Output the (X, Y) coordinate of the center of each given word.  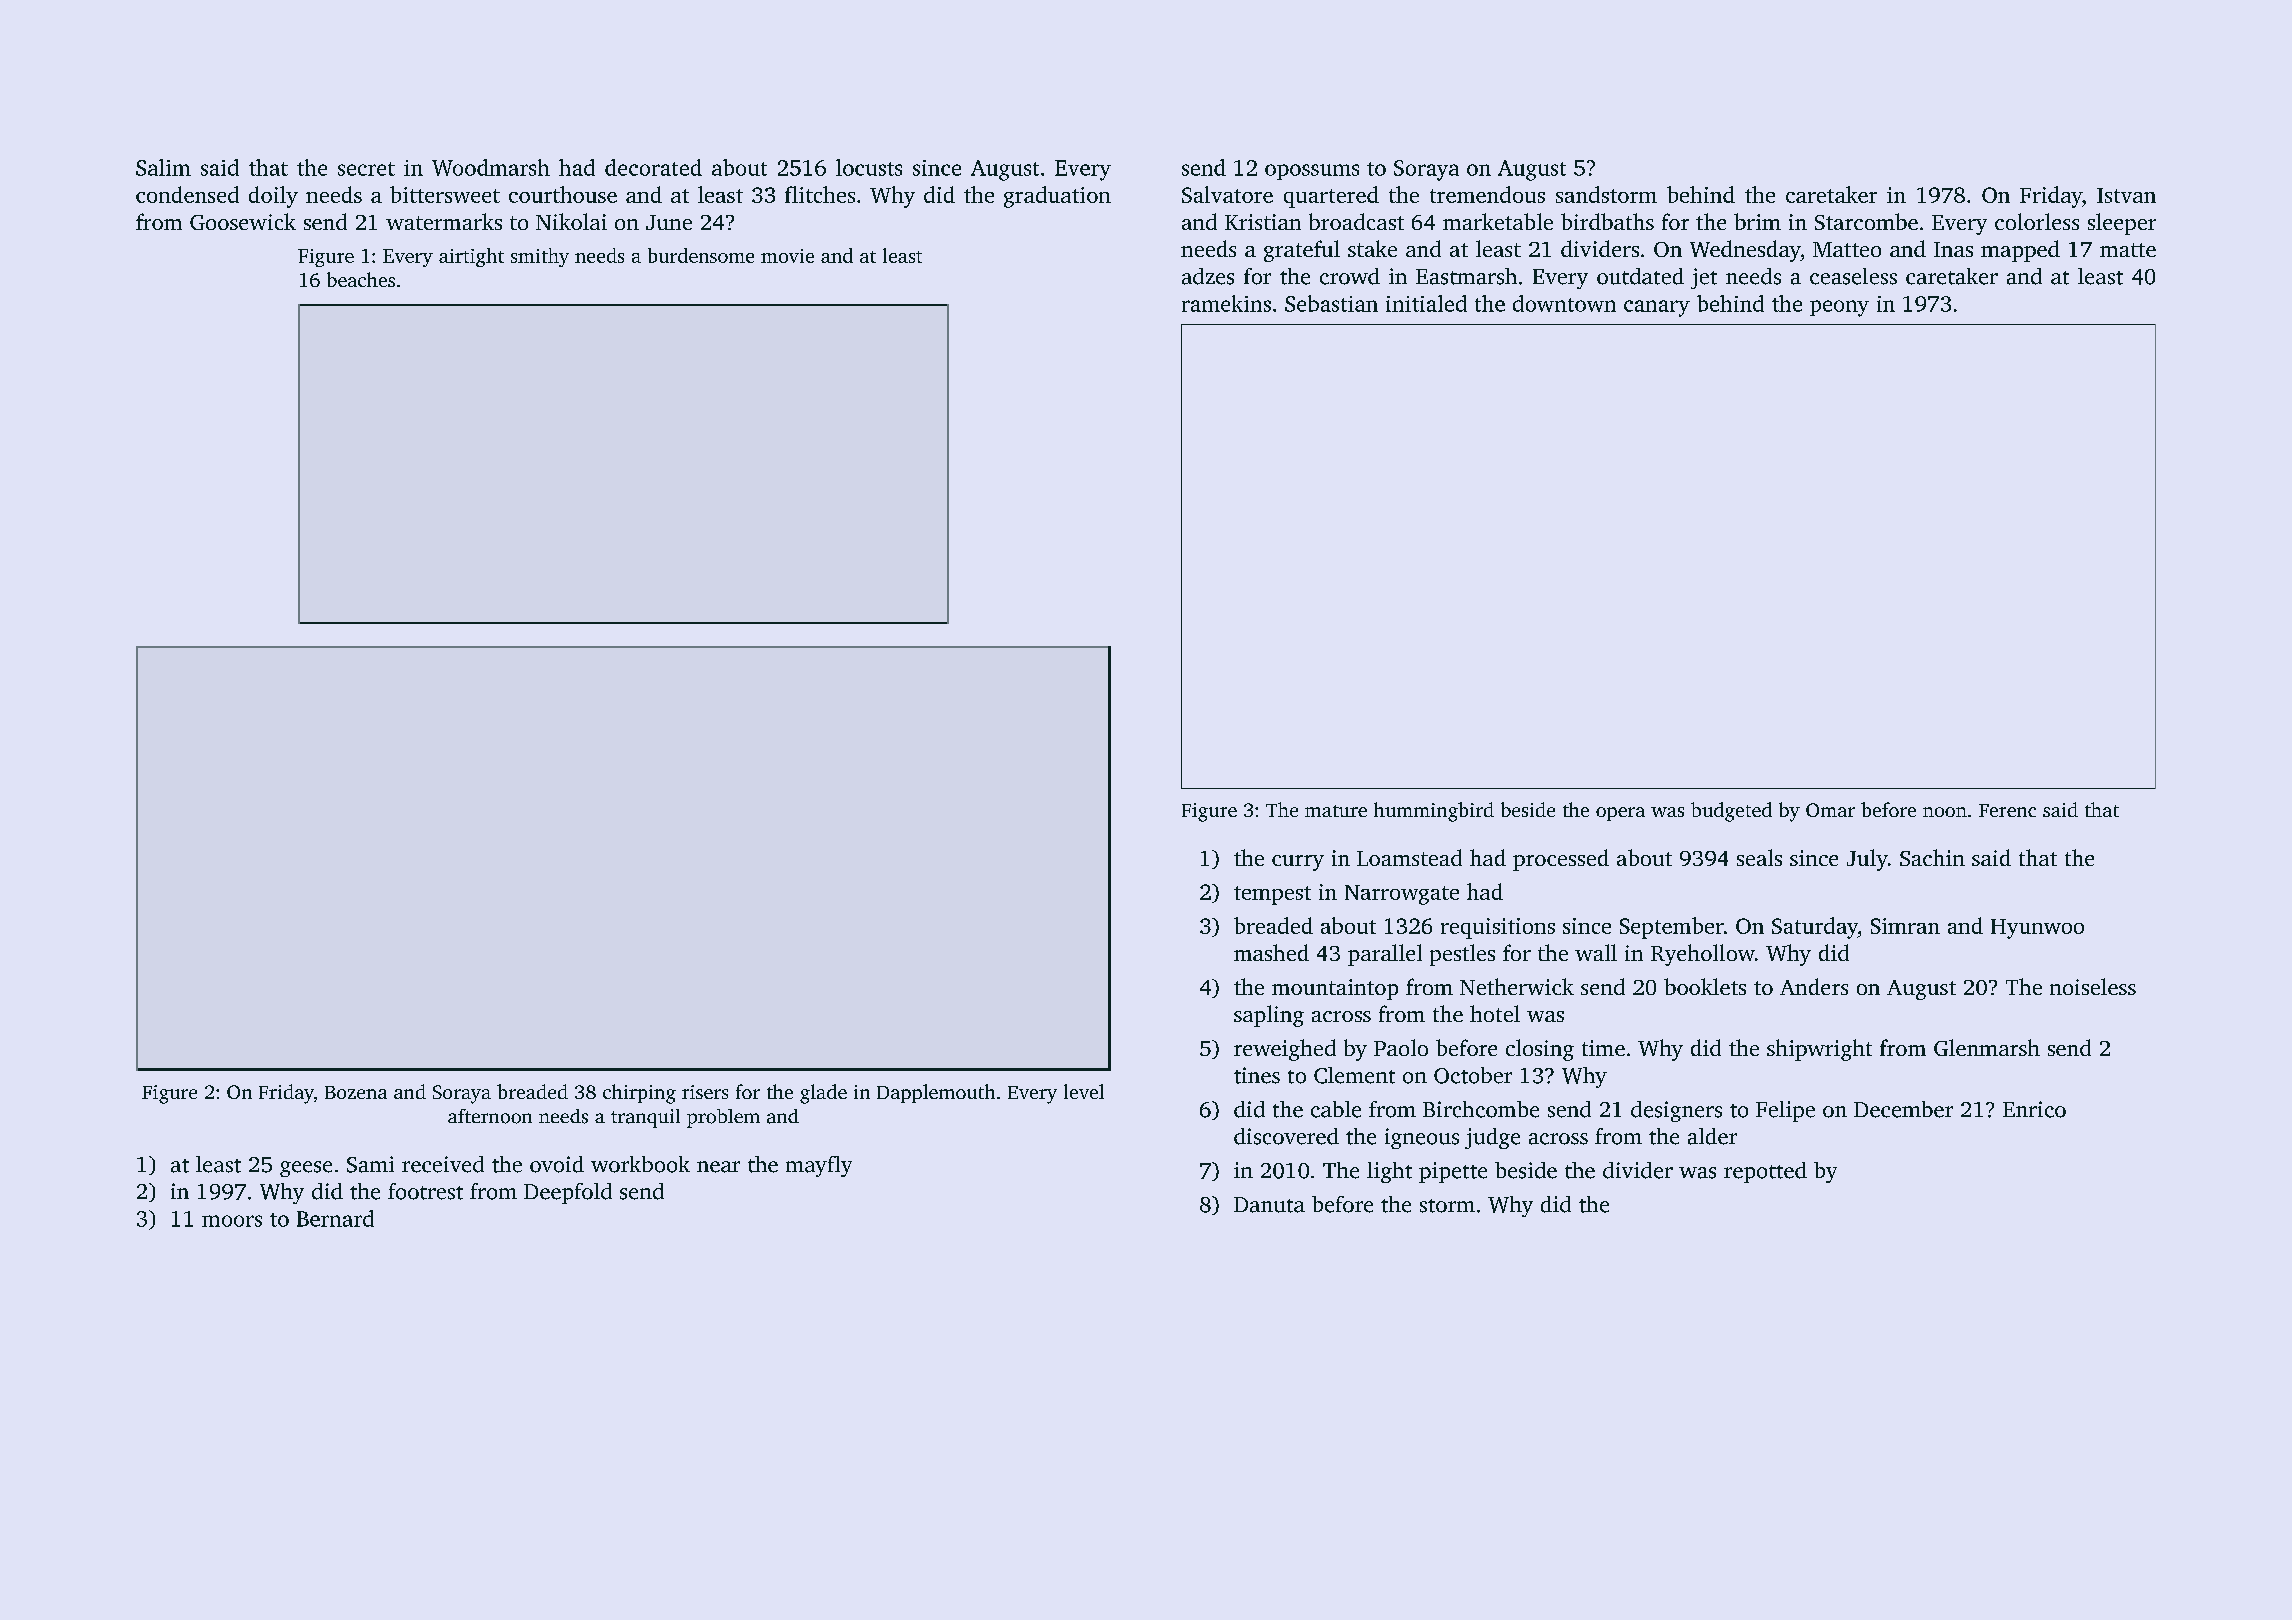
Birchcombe (1481, 1109)
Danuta (1269, 1205)
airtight (471, 257)
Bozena (356, 1092)
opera (1620, 814)
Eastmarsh (1466, 276)
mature (1336, 811)
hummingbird (1434, 812)
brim (1757, 221)
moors (232, 1221)
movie (787, 256)
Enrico (2034, 1109)
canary (1657, 308)
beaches (361, 279)
